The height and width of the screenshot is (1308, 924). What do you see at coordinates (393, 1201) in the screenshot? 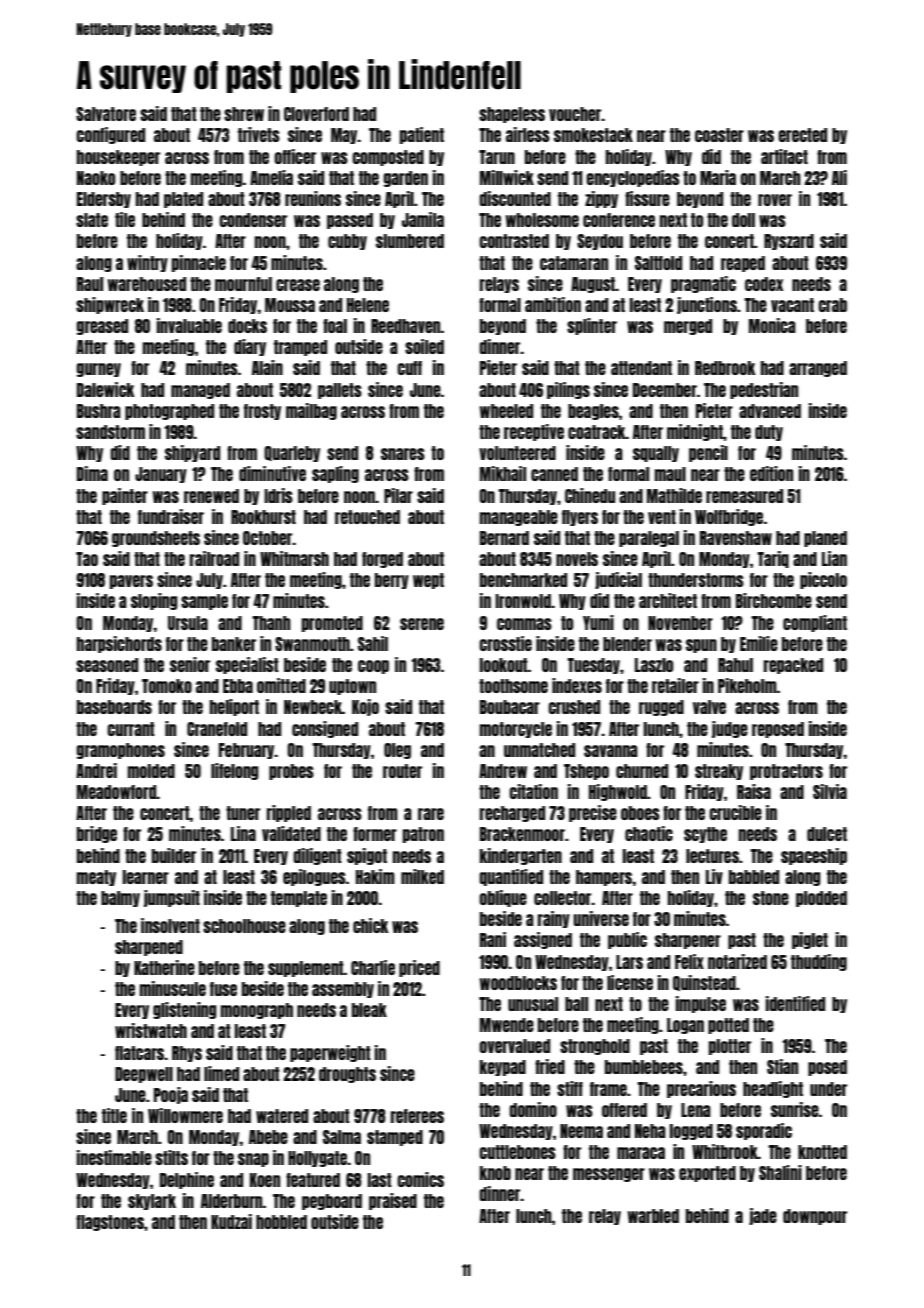
I see `praised` at bounding box center [393, 1201].
